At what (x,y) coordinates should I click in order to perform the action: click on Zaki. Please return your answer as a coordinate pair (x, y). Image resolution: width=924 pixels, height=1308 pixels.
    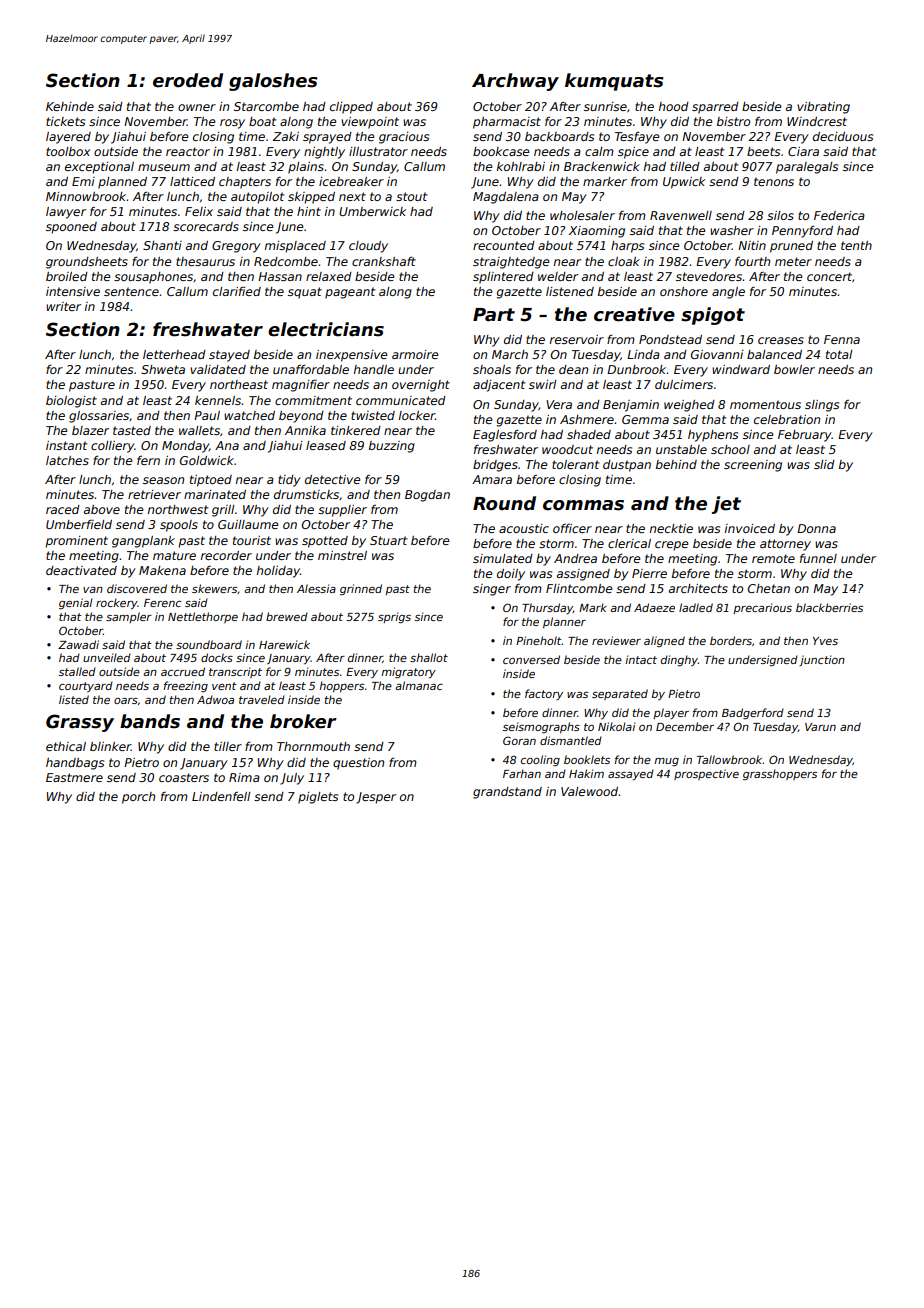
    Looking at the image, I should click on (285, 136).
